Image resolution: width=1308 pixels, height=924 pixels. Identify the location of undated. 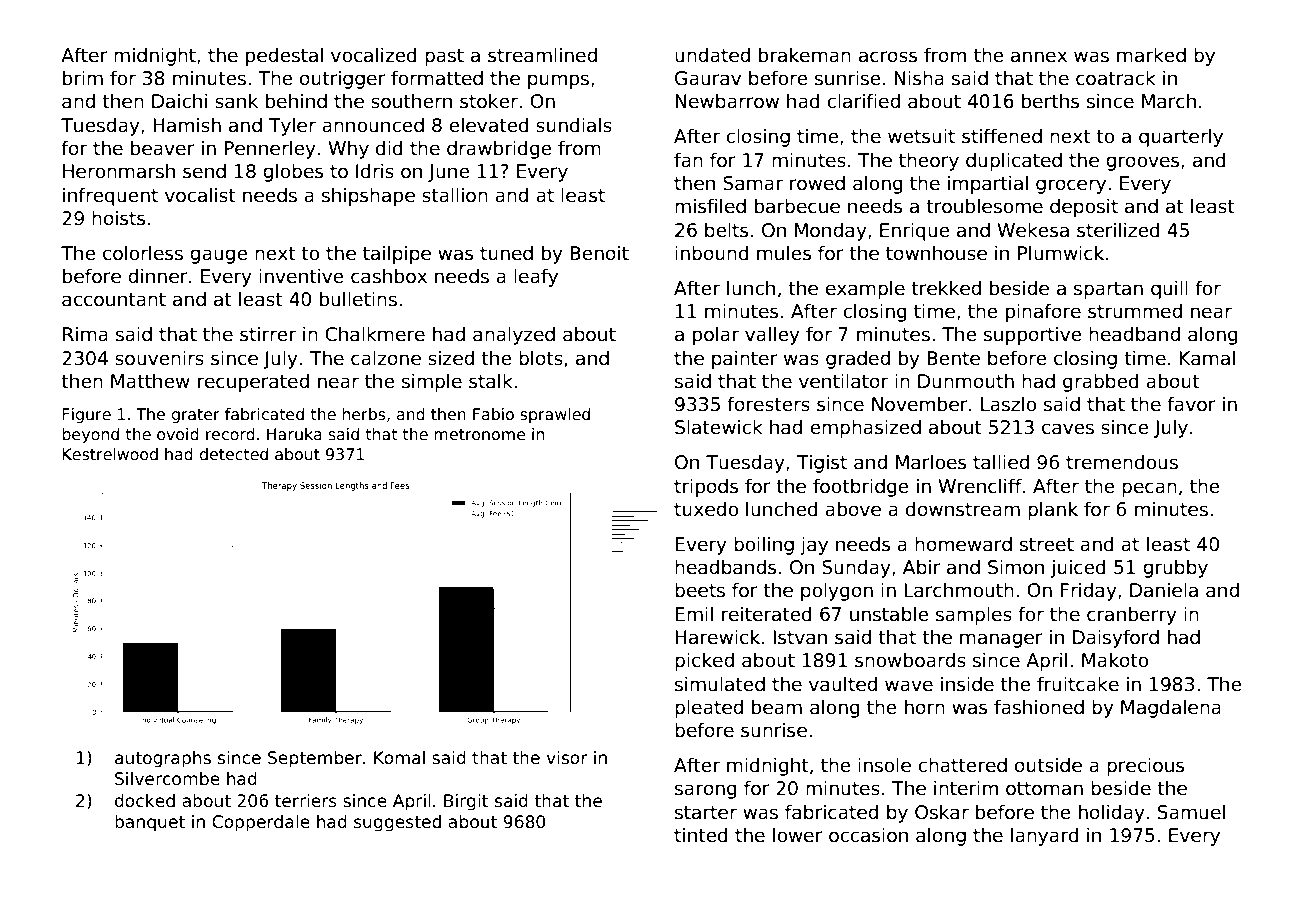
(712, 55).
